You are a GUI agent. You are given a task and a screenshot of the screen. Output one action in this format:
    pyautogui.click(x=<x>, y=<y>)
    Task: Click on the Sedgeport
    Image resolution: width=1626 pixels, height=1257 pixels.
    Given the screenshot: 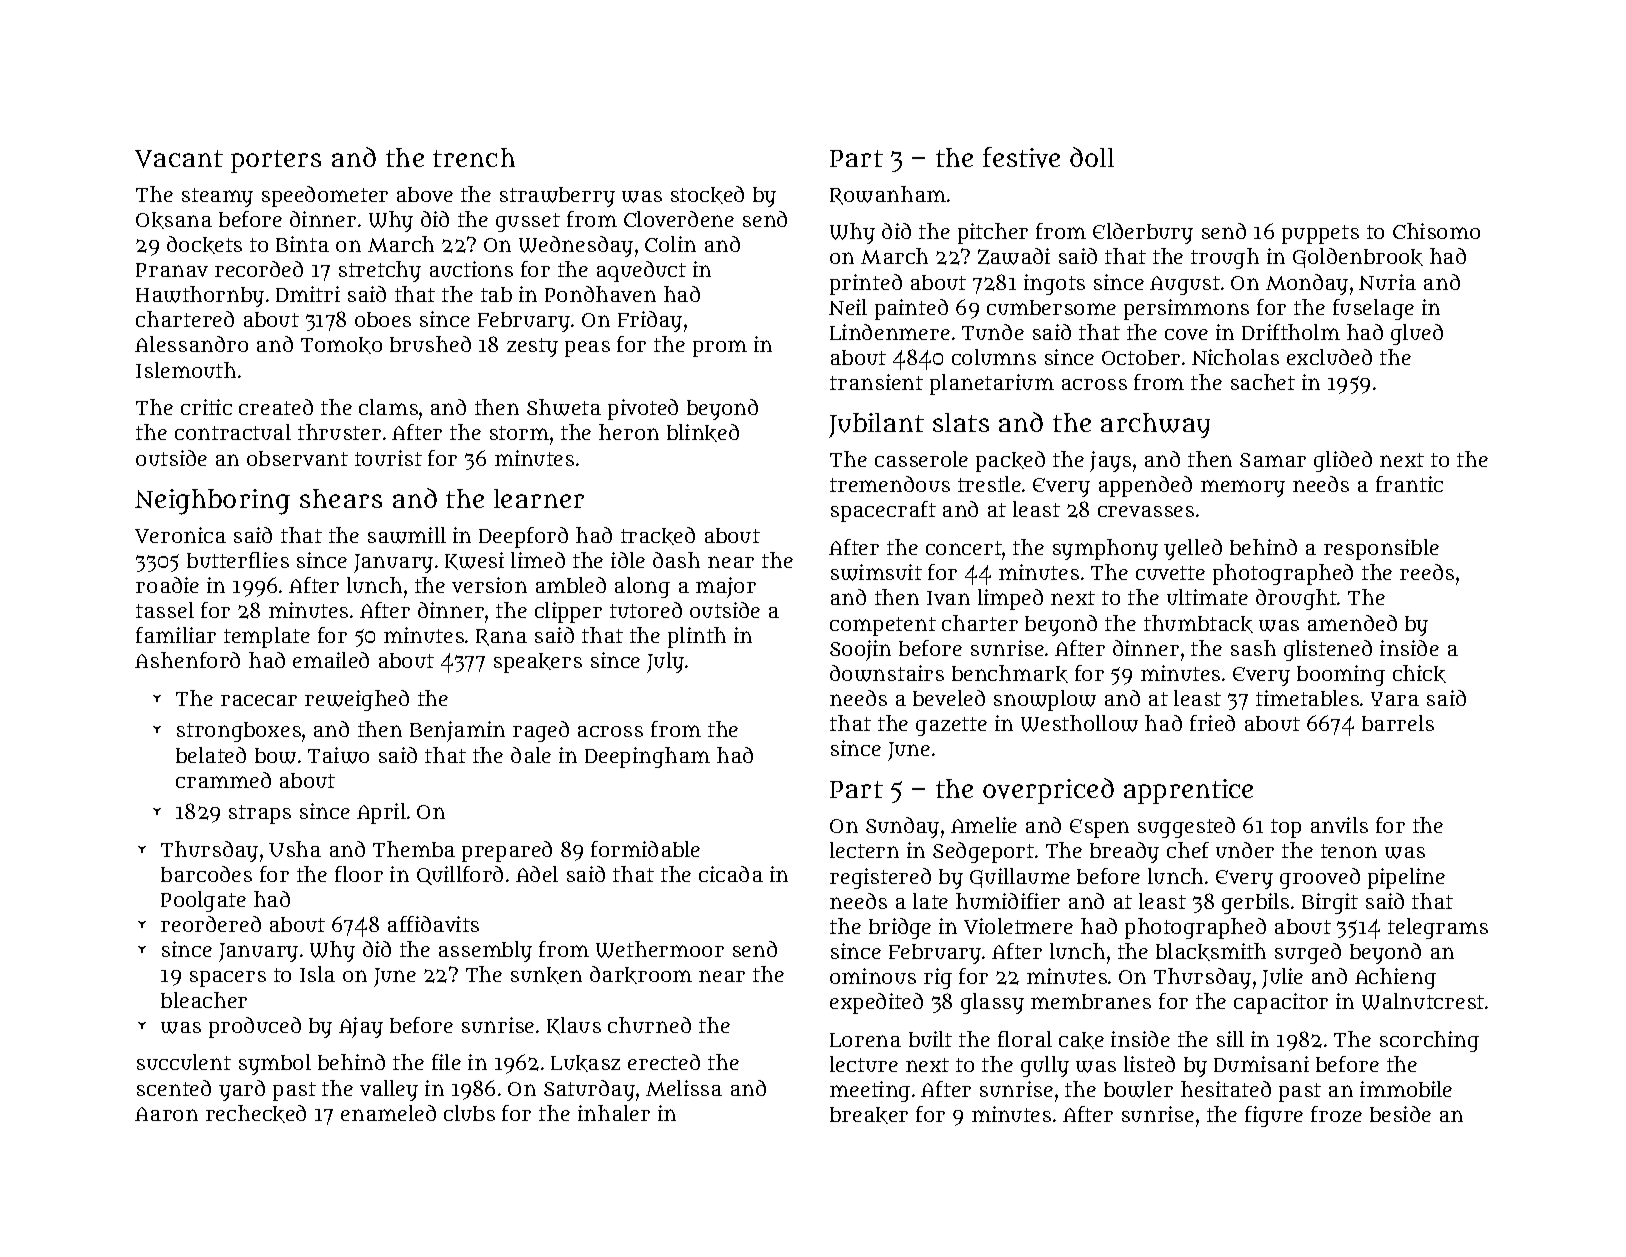 What is the action you would take?
    pyautogui.click(x=983, y=852)
